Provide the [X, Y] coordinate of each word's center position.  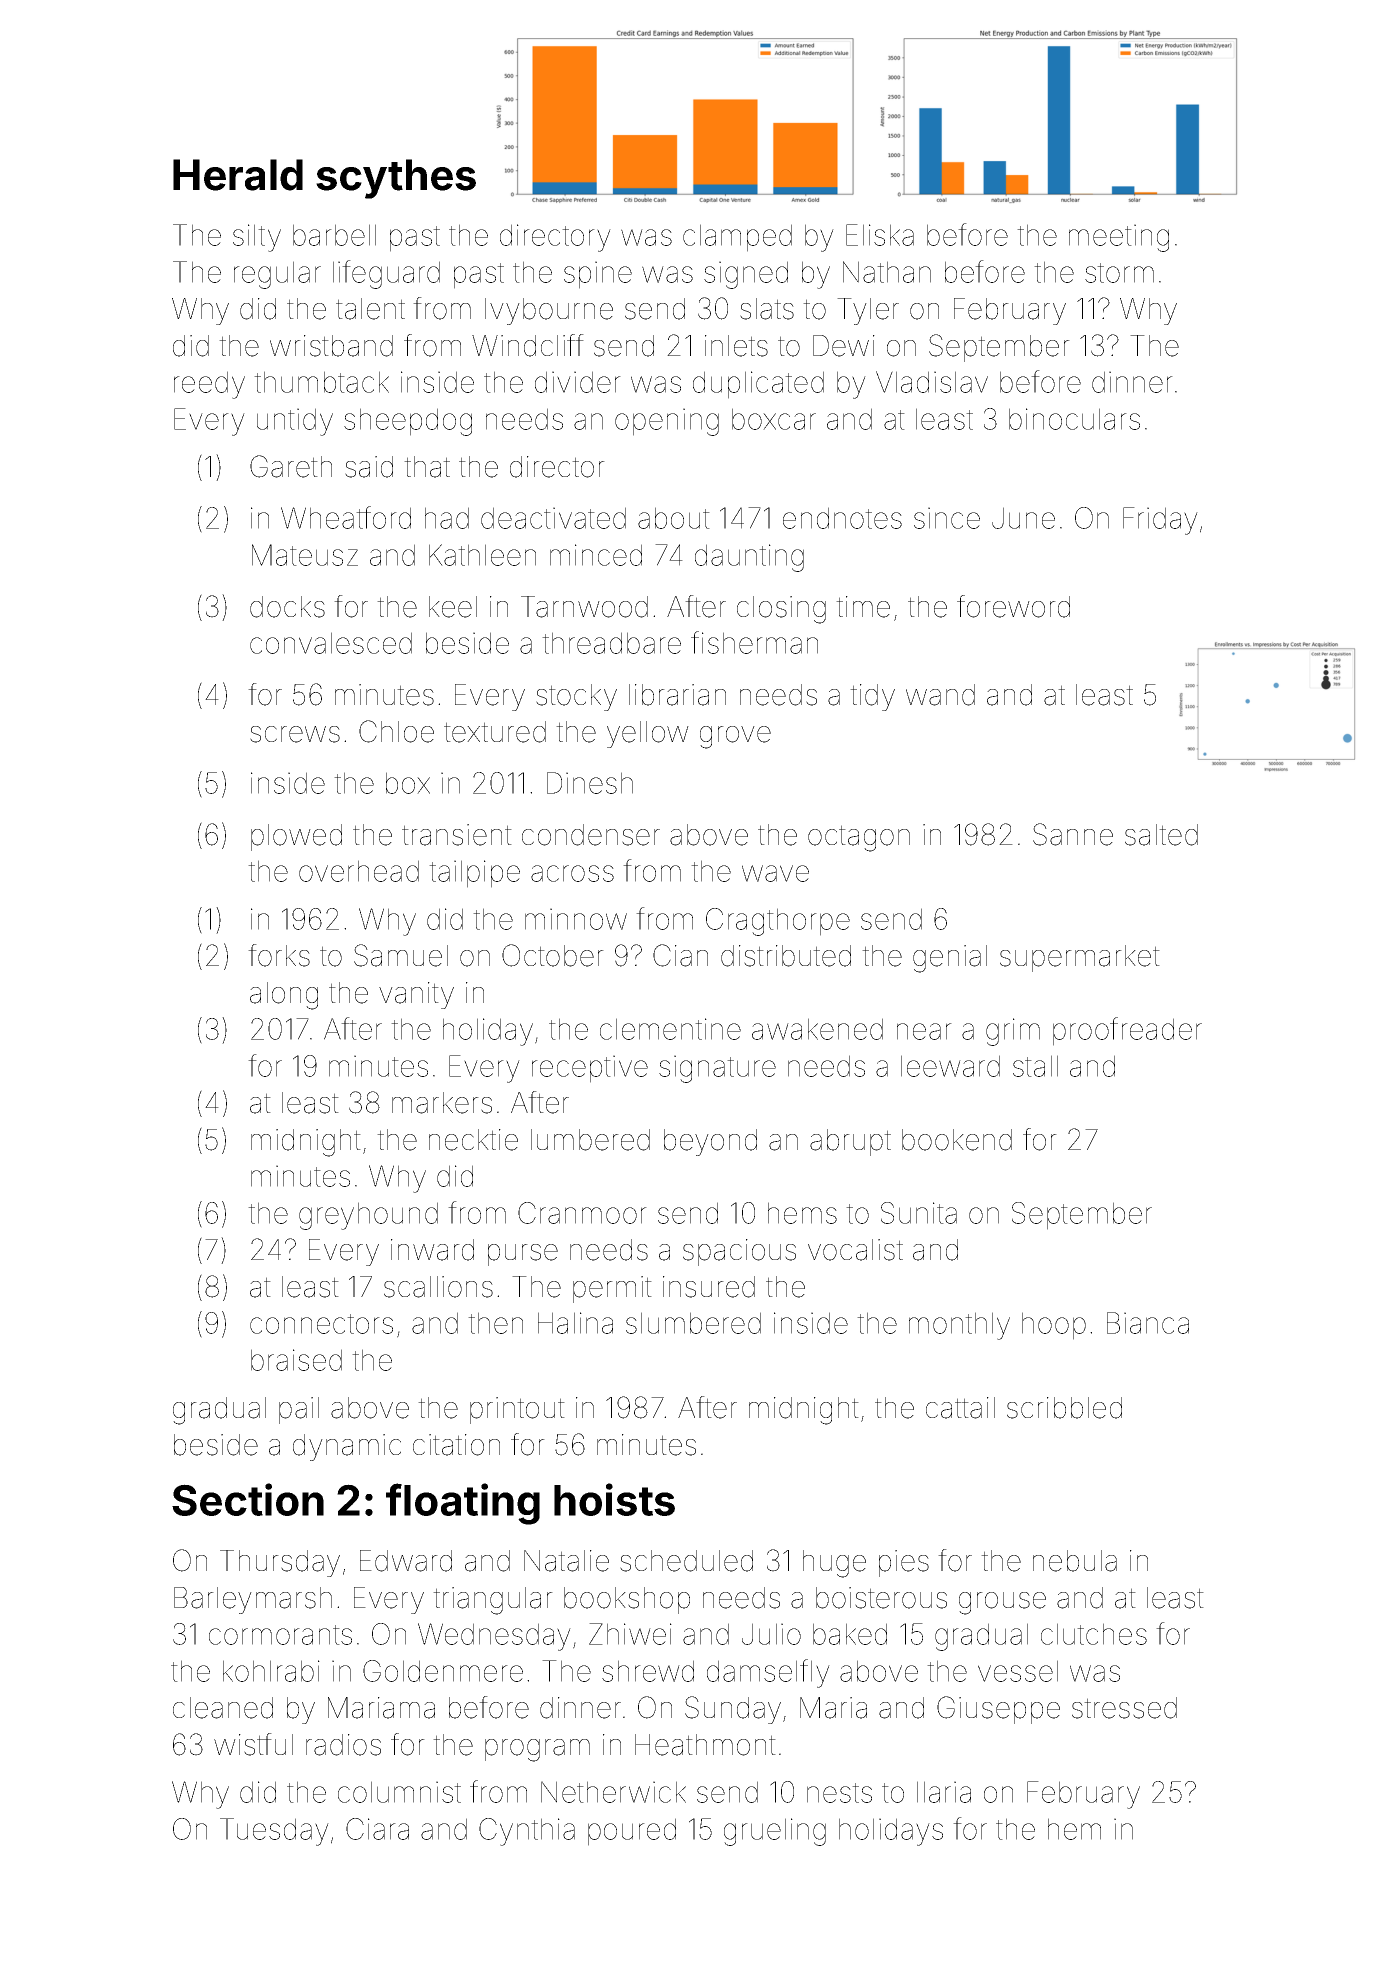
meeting [1119, 238]
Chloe [396, 731]
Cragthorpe [778, 922]
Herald [238, 175]
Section [248, 1499]
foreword [1013, 606]
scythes [396, 179]
